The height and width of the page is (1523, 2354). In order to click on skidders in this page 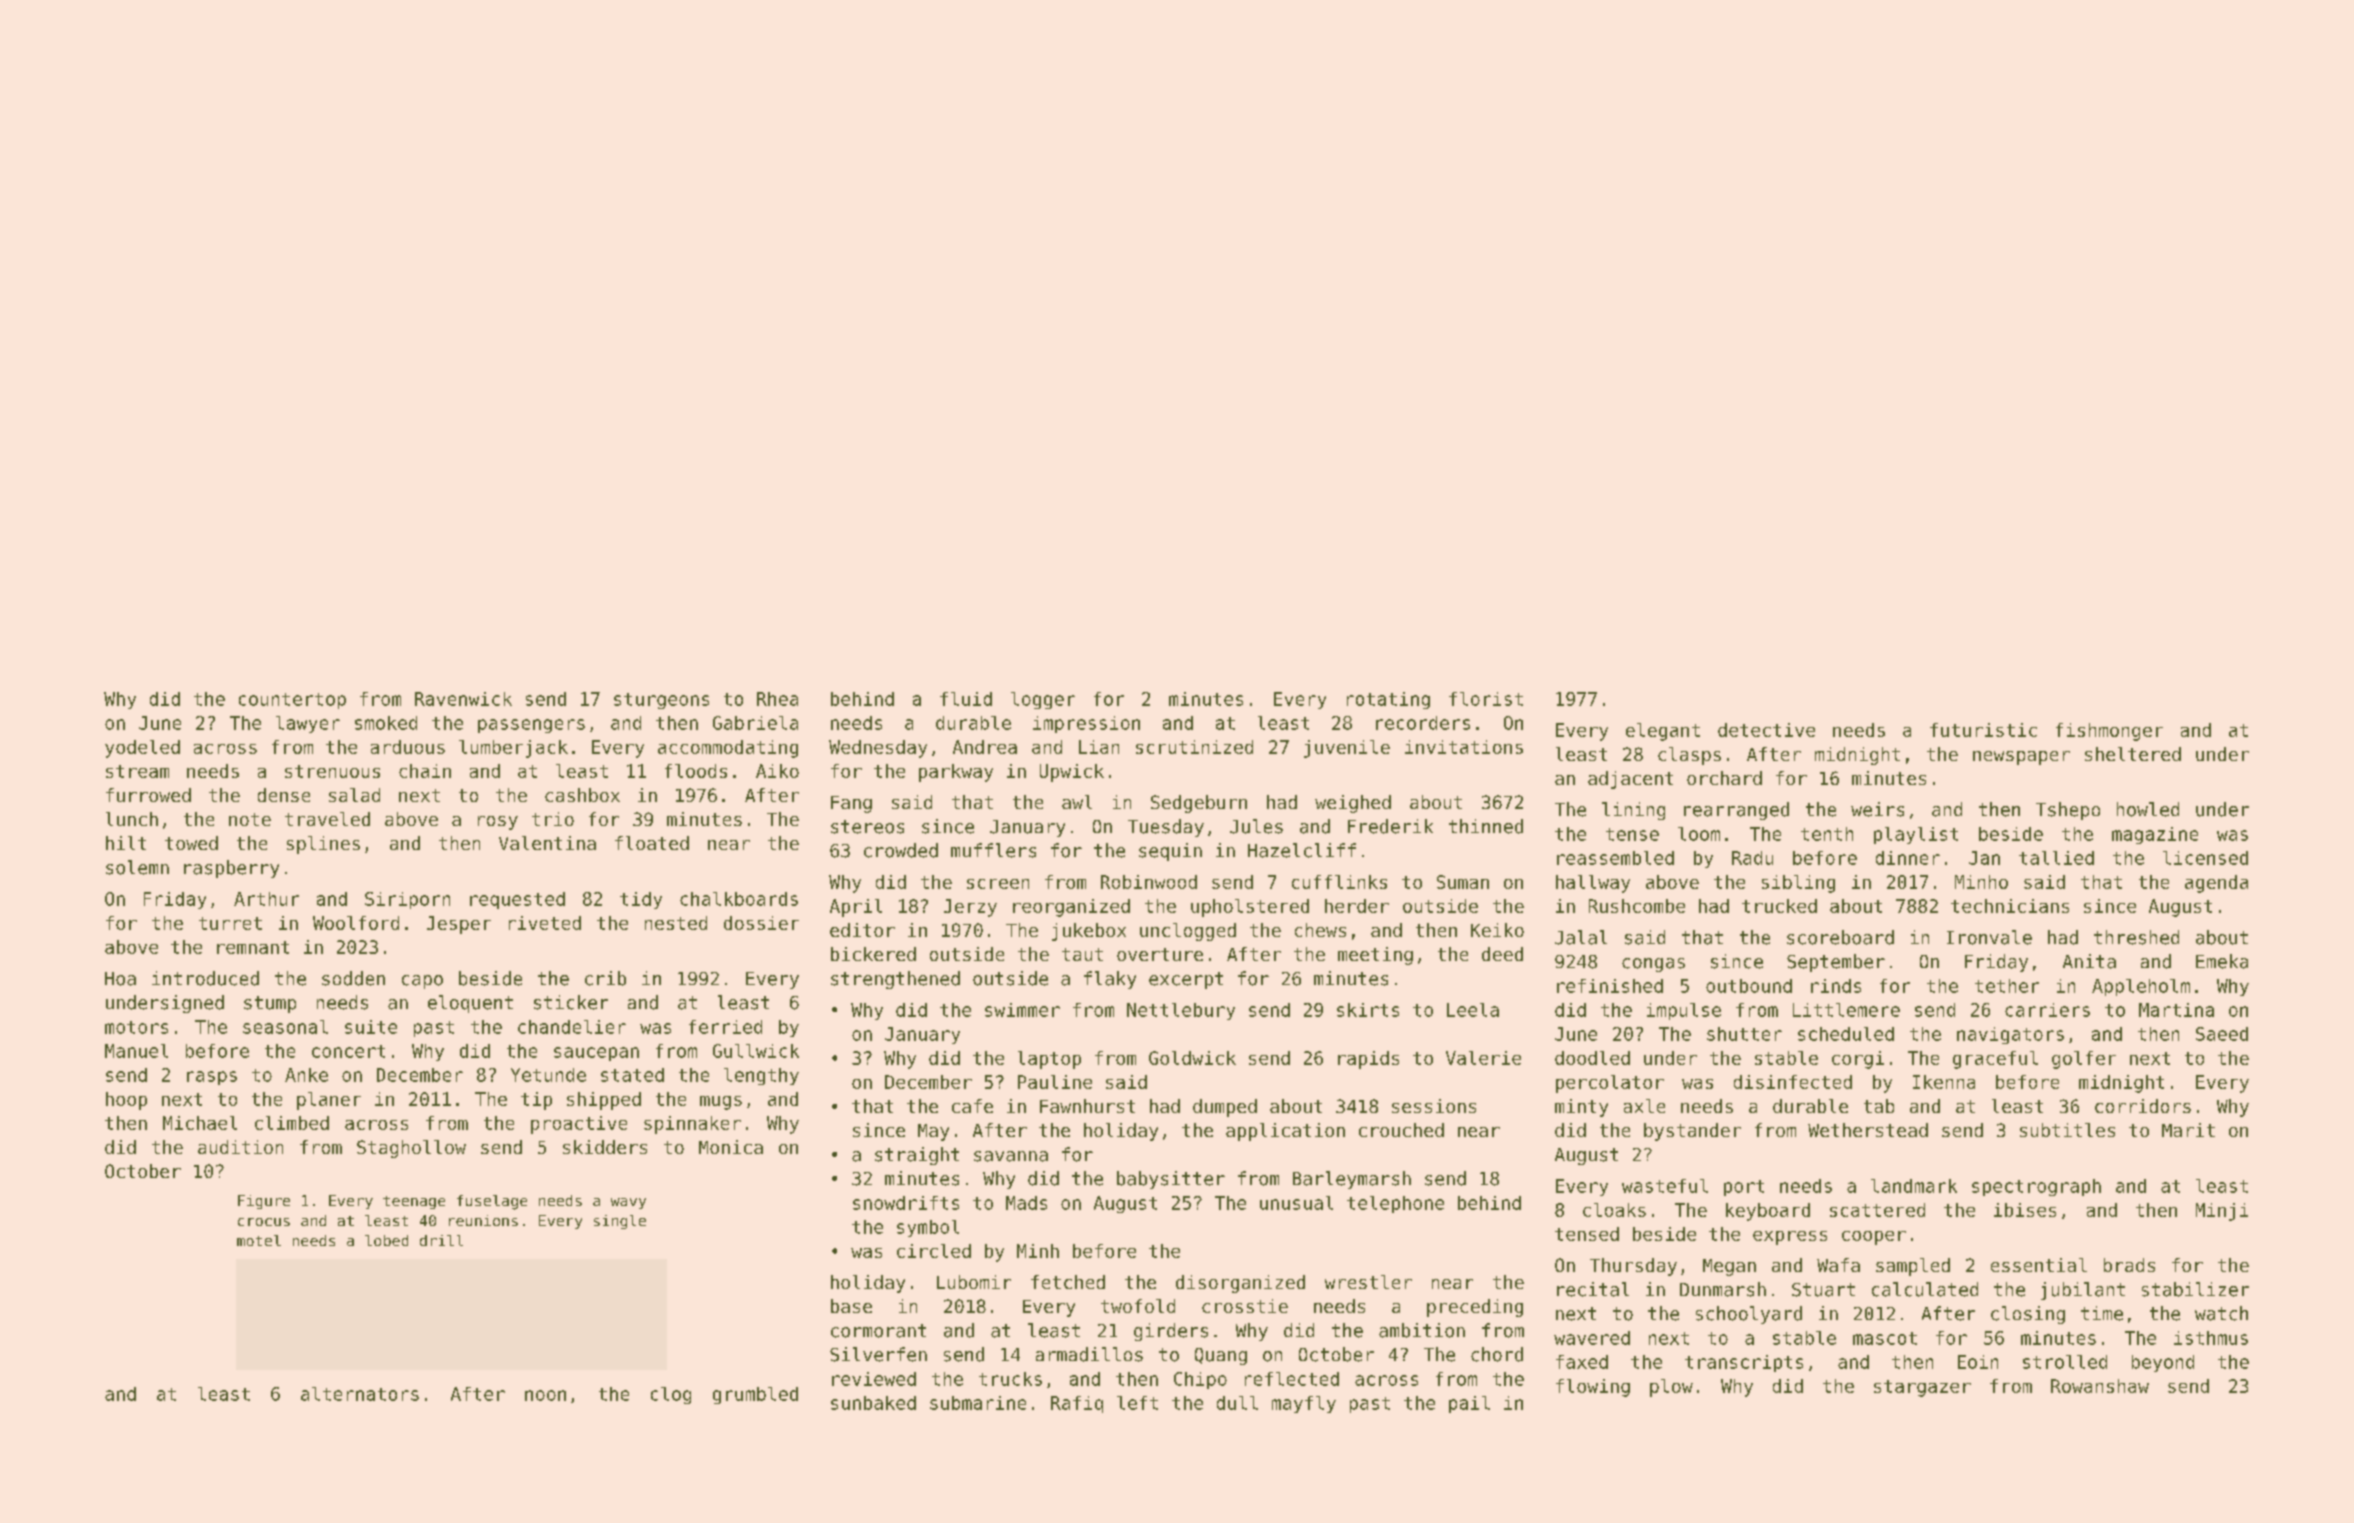, I will do `click(605, 1147)`.
